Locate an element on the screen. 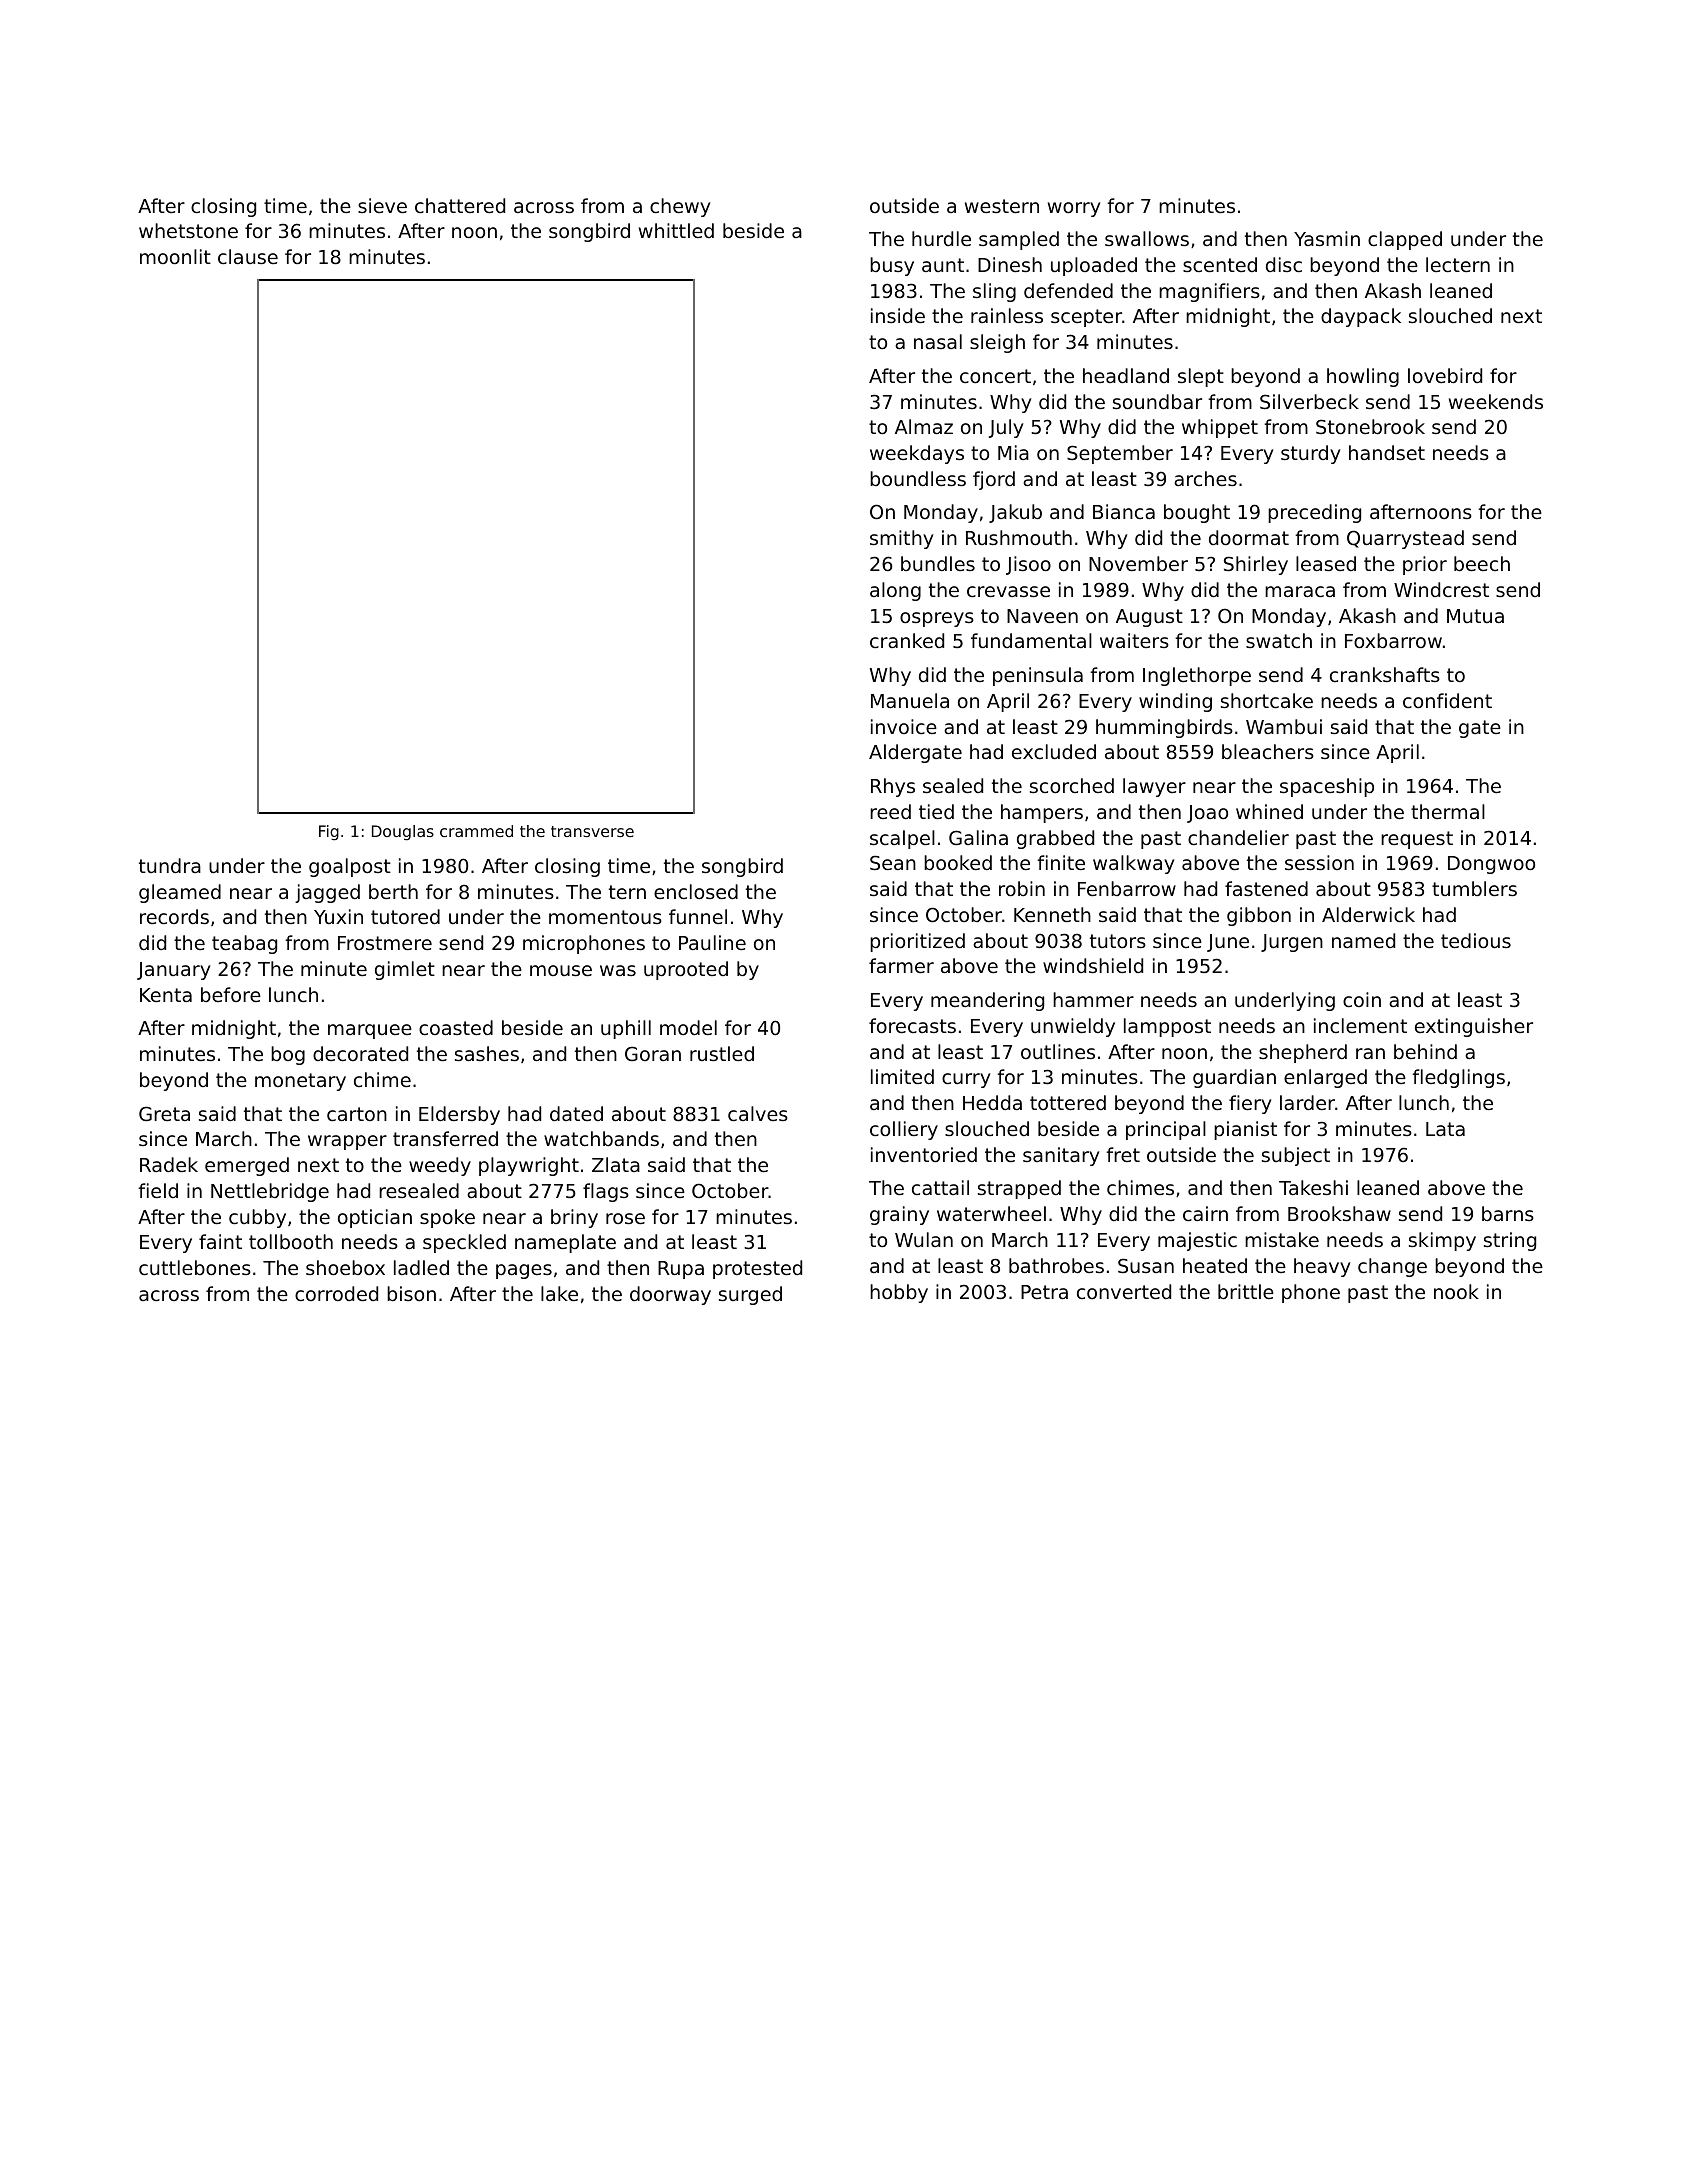 This screenshot has width=1683, height=2178. Yasmin is located at coordinates (1327, 238).
